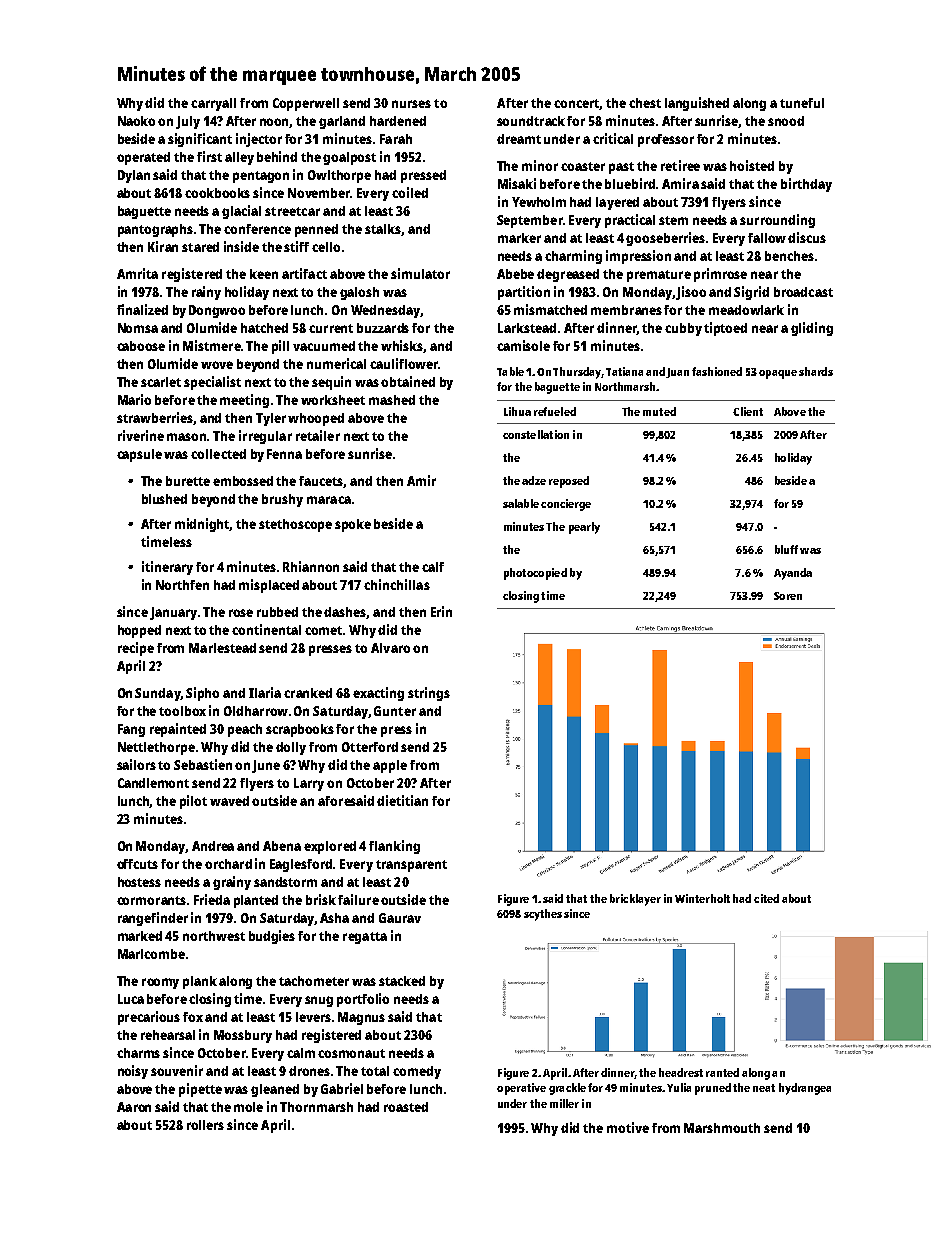  I want to click on flanking, so click(394, 847).
